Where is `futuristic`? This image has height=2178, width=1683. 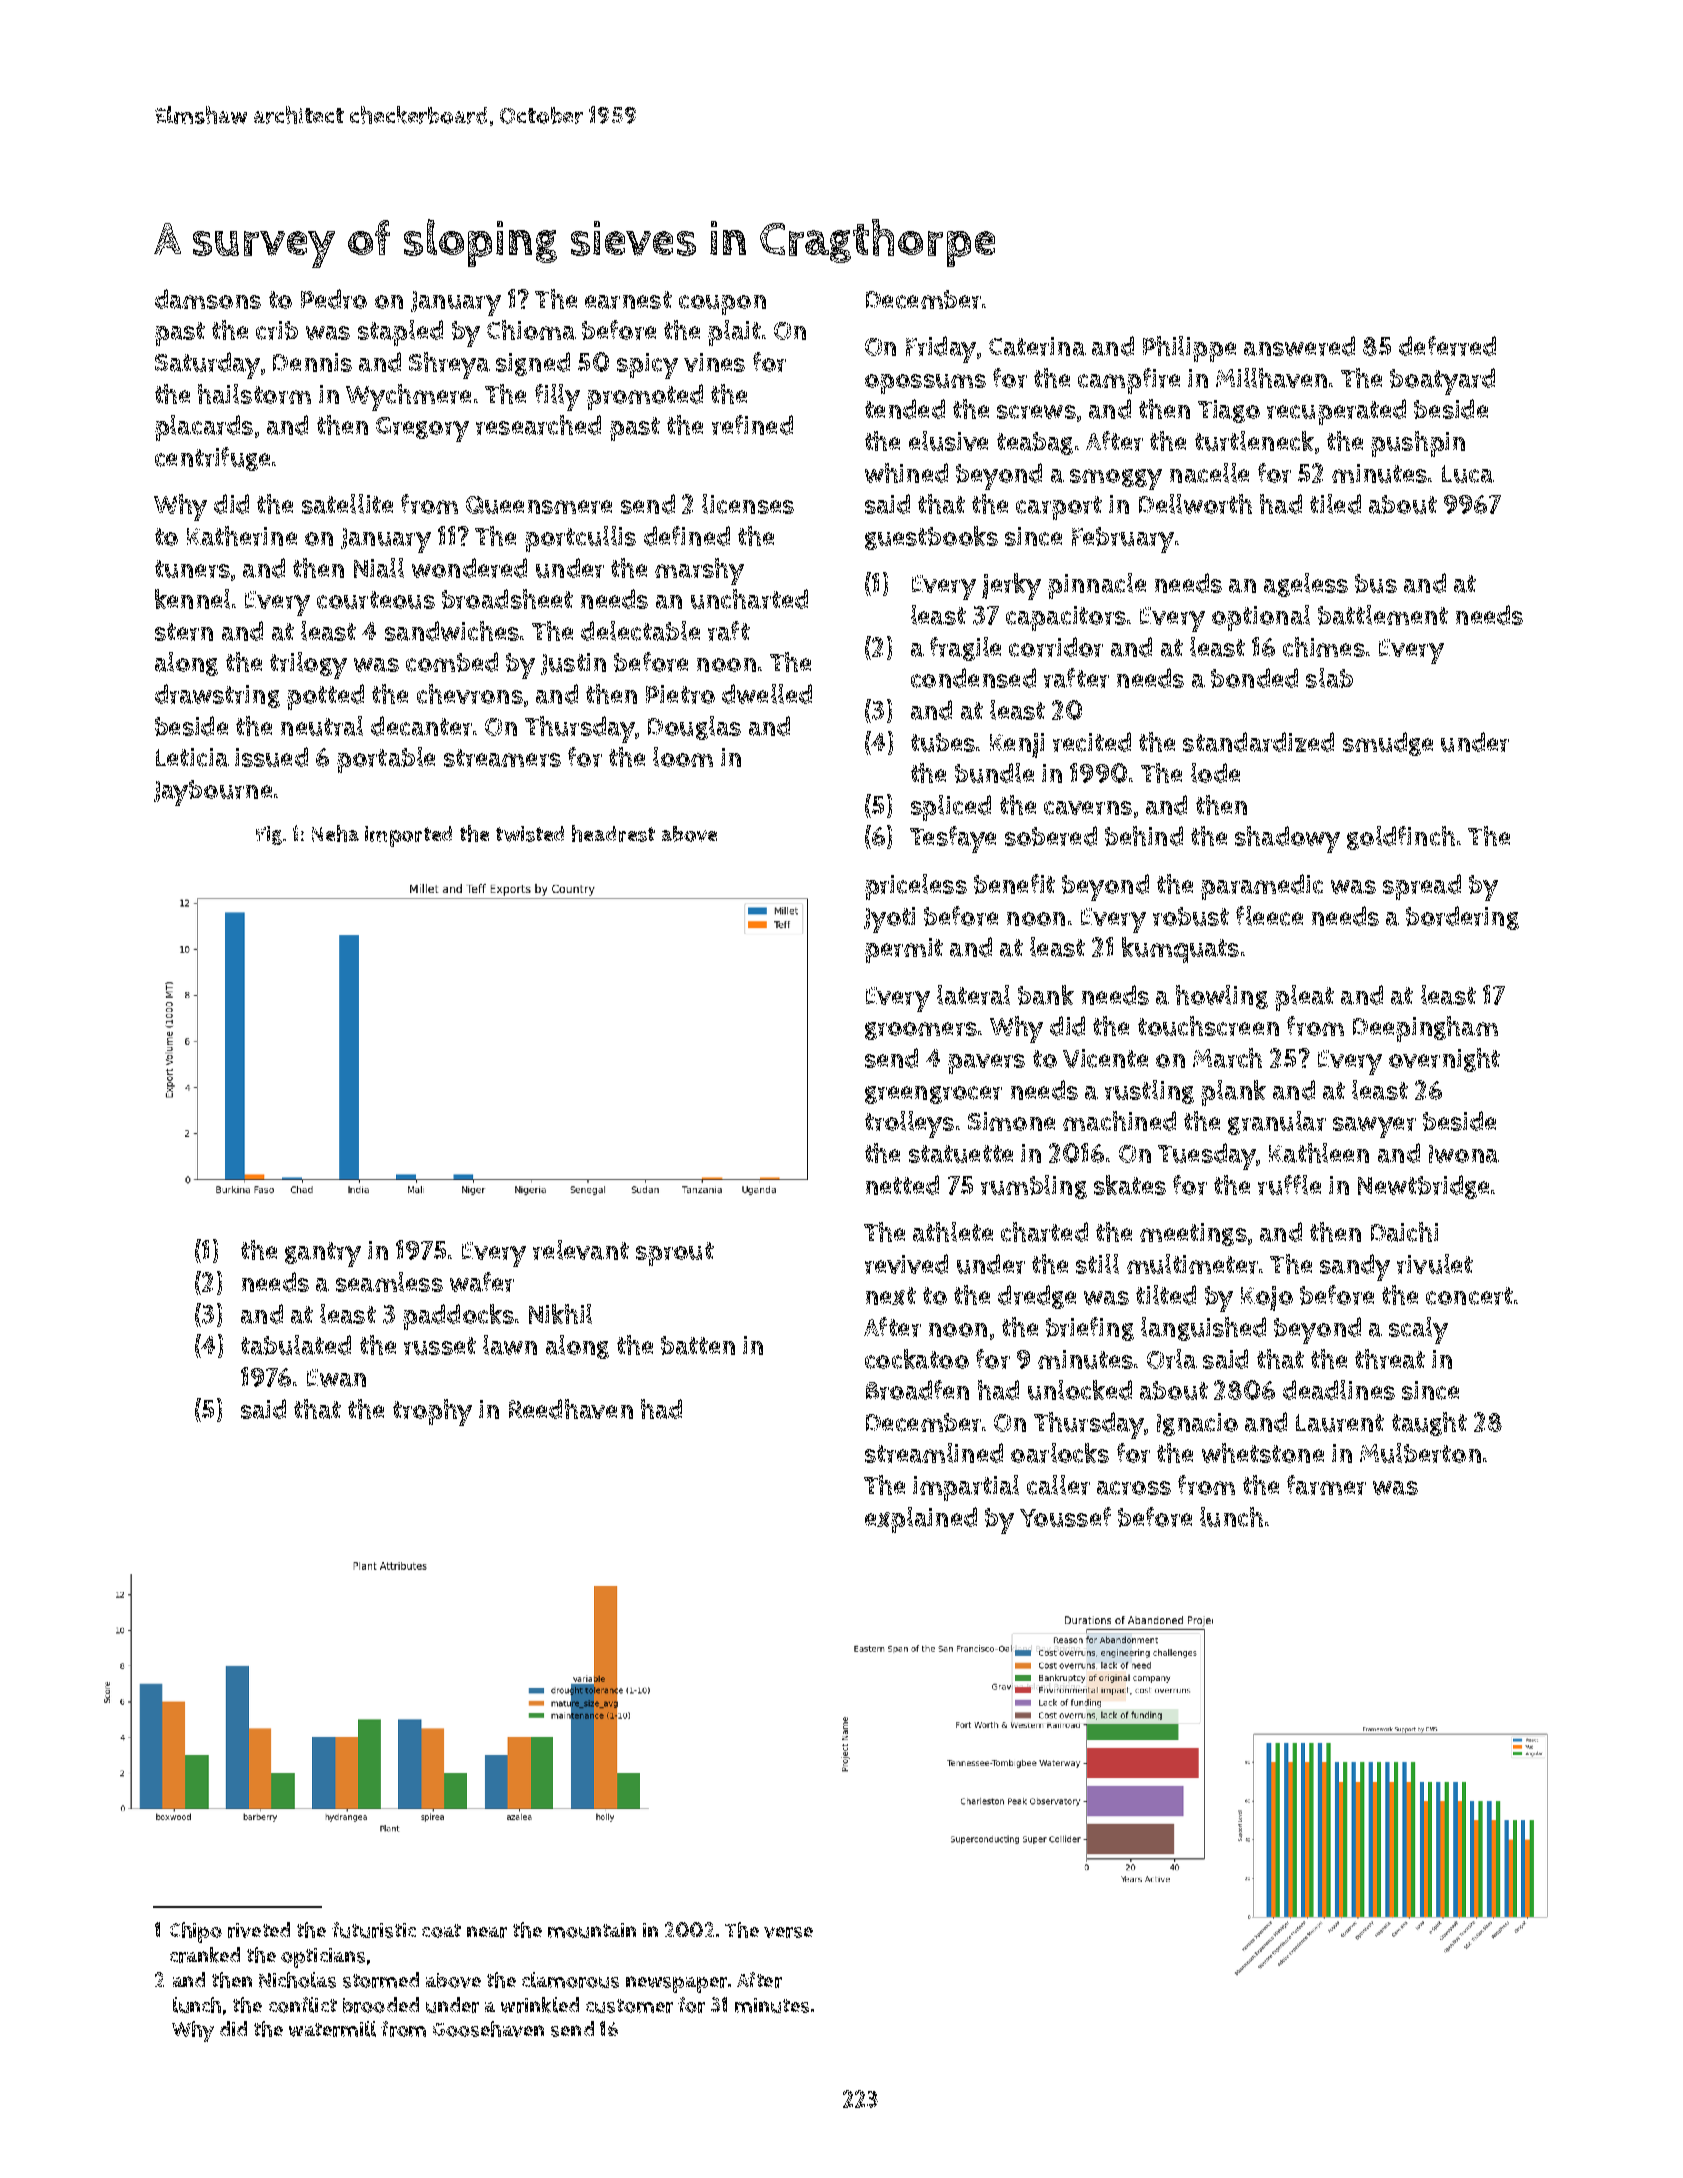 futuristic is located at coordinates (374, 1930).
